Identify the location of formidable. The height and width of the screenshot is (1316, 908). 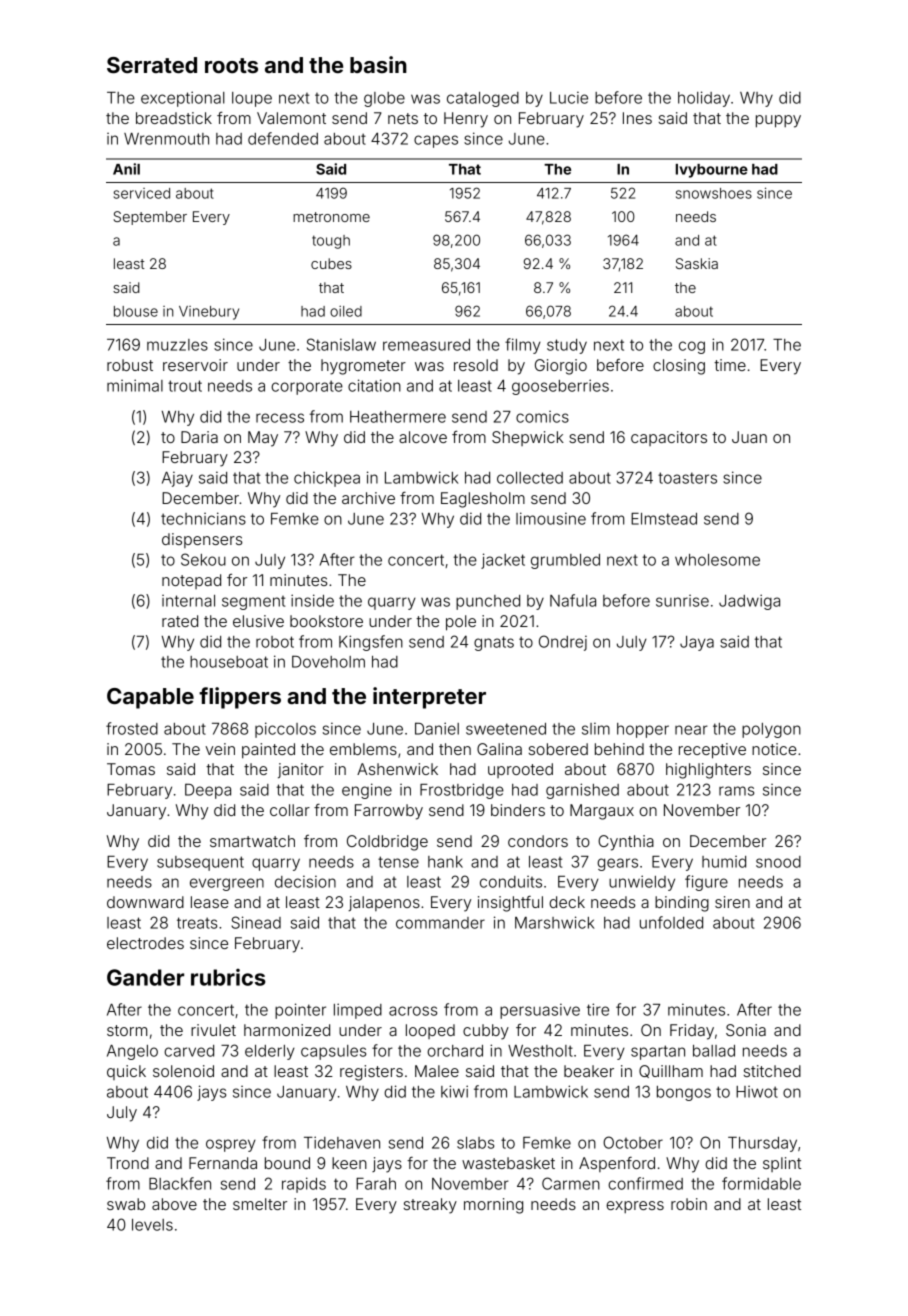
(761, 1183).
